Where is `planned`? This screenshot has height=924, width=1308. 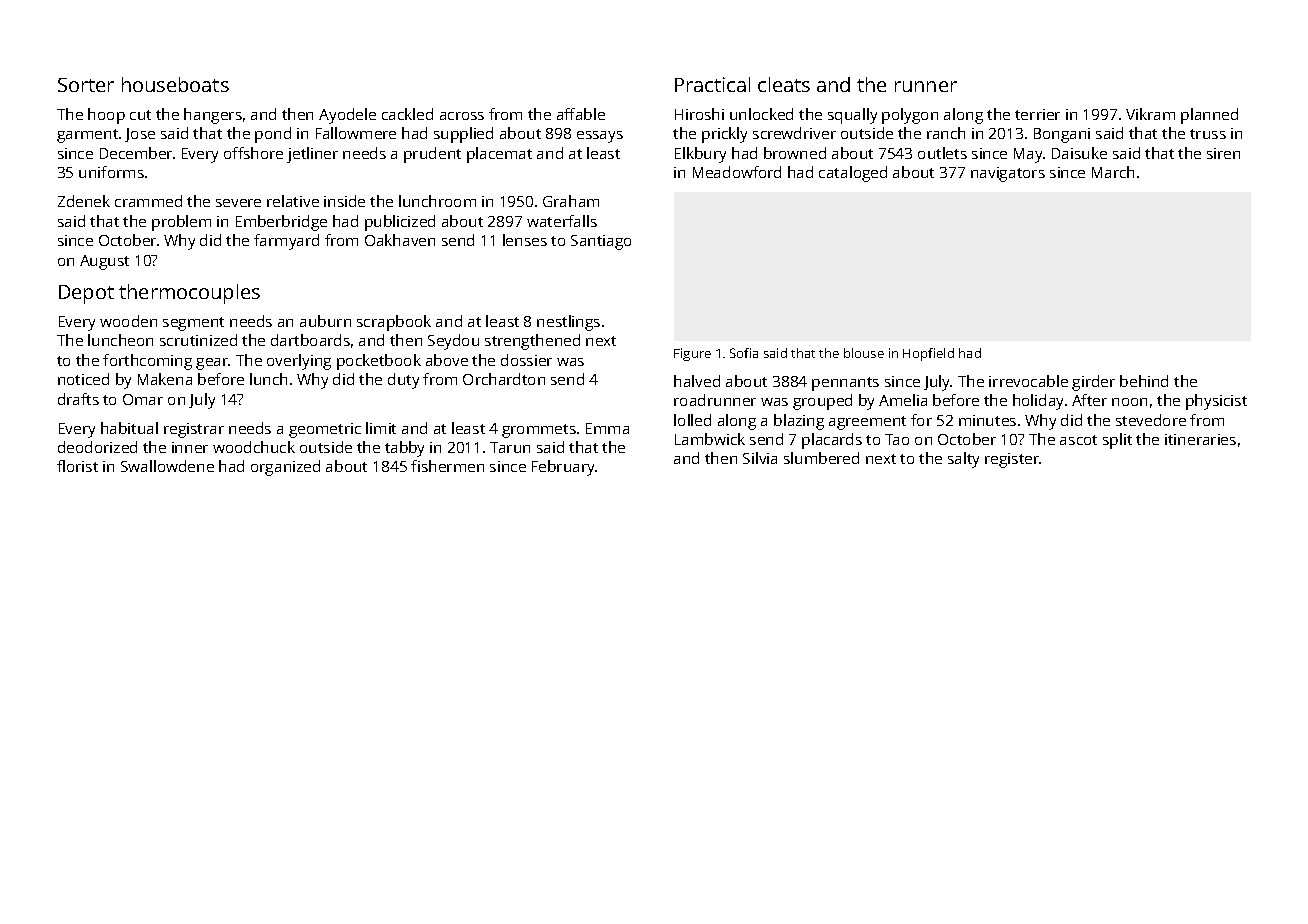
planned is located at coordinates (1209, 116).
